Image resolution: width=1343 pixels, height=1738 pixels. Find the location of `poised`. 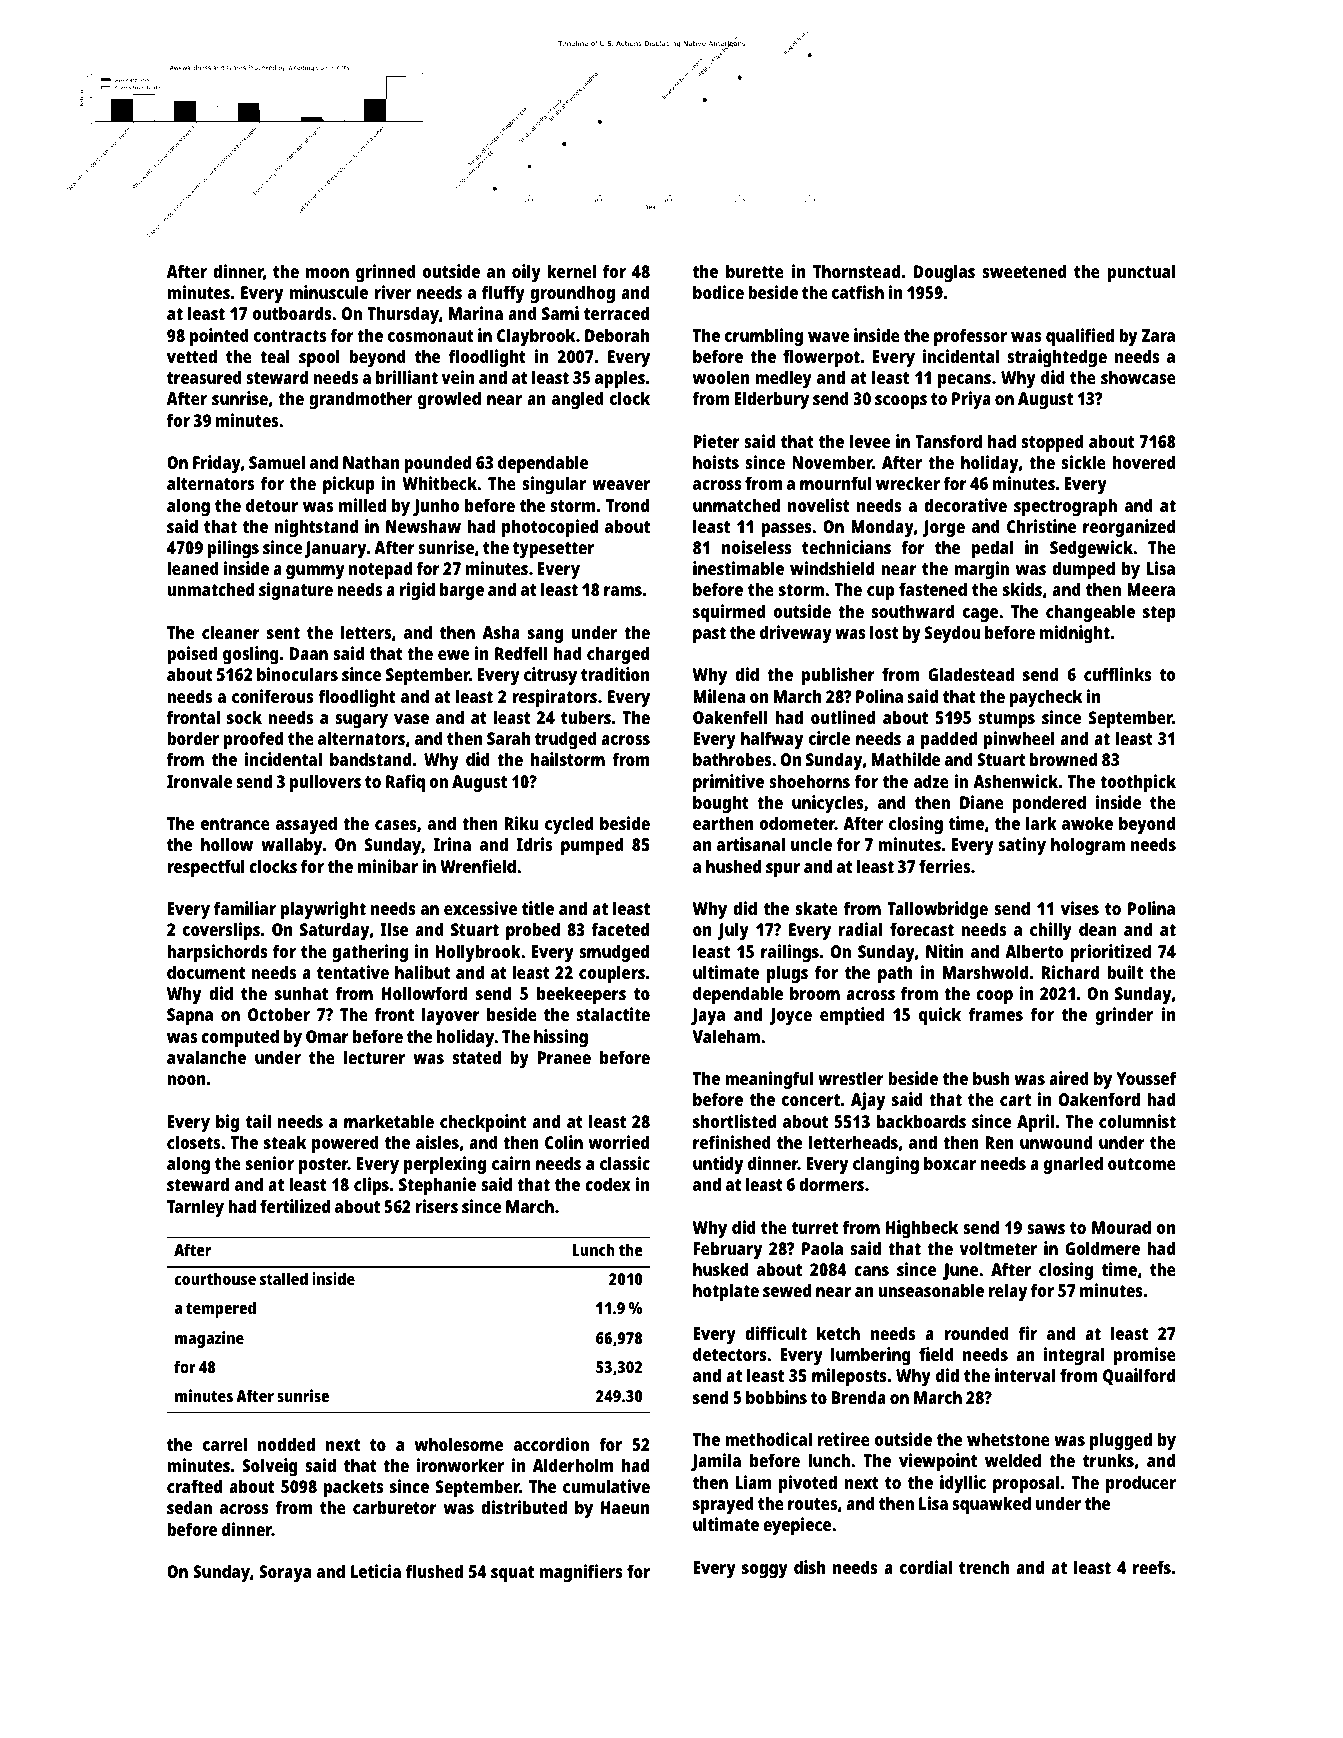

poised is located at coordinates (192, 655).
